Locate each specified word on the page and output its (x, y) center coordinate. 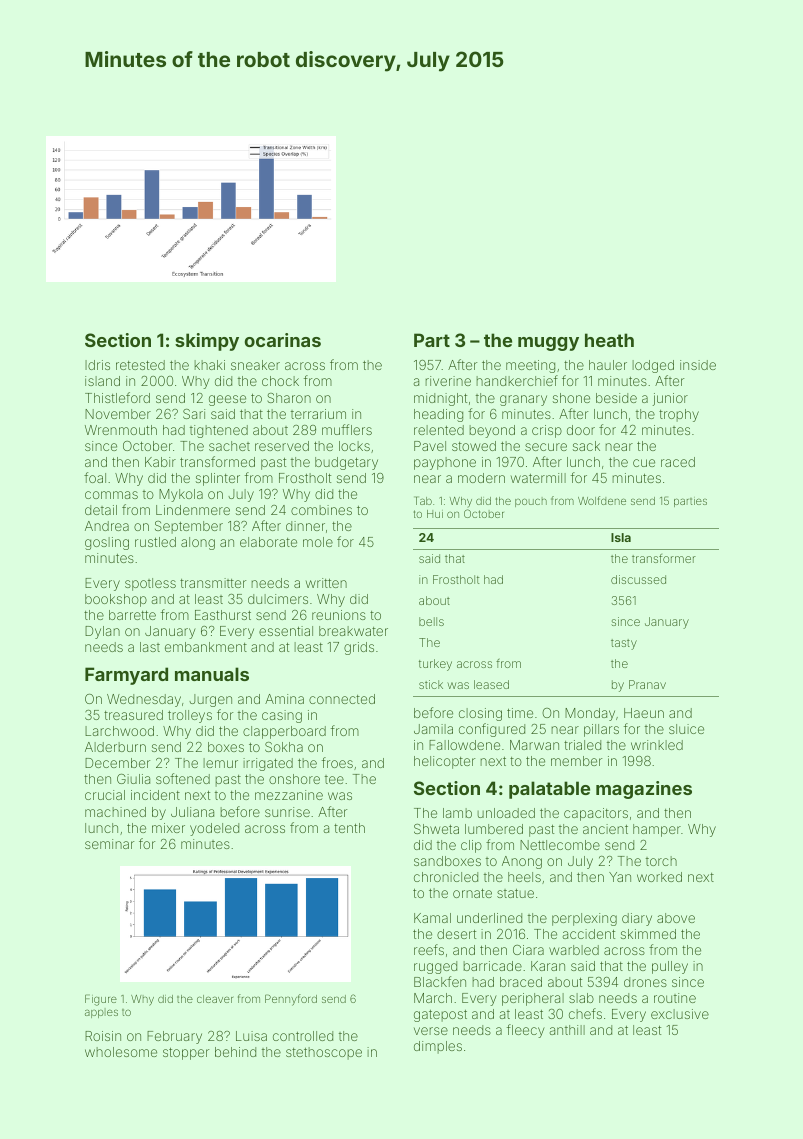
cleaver (215, 999)
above (676, 918)
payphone (445, 463)
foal (95, 477)
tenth (349, 828)
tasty (624, 644)
